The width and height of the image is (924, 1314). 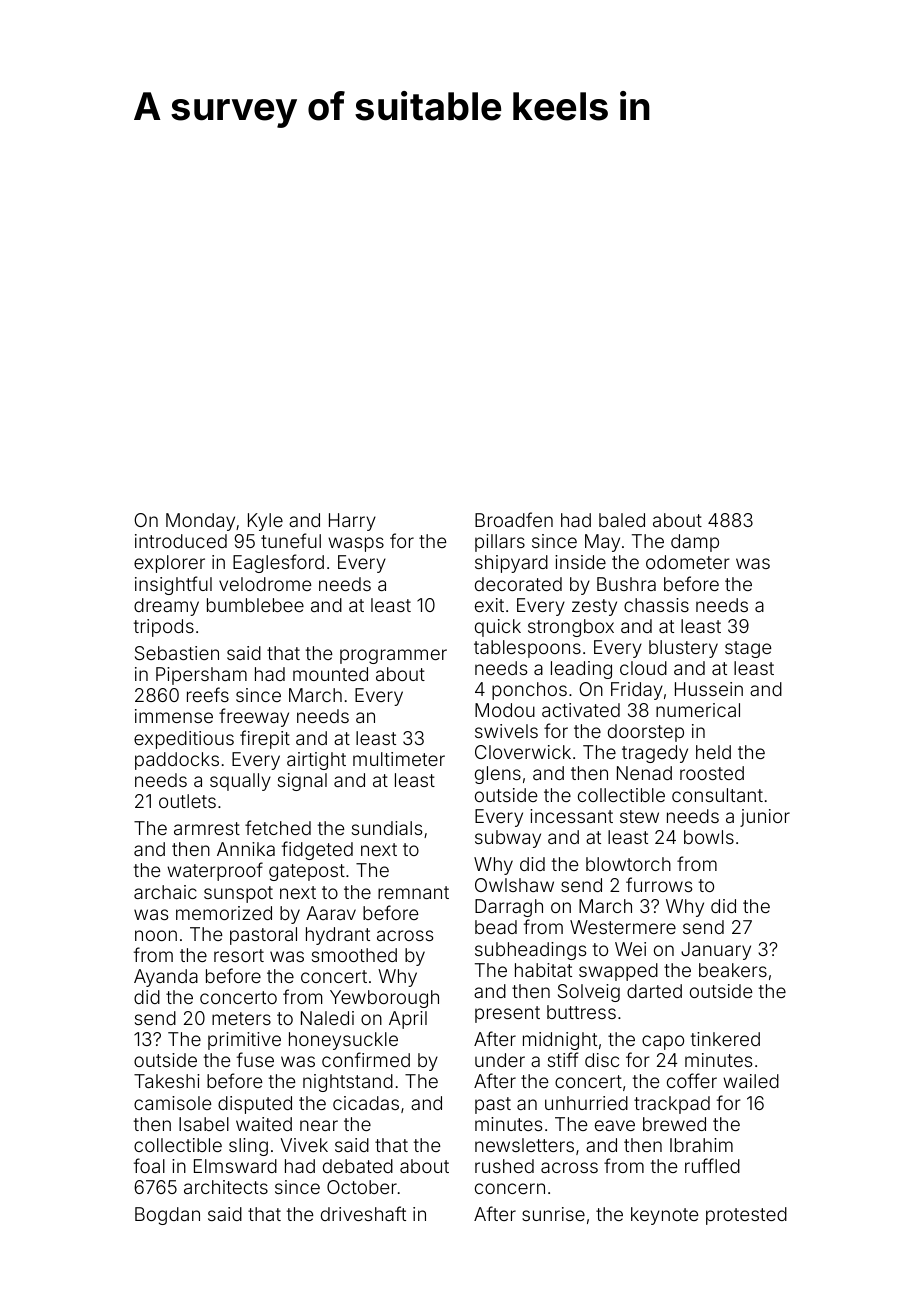 I want to click on Elmsward, so click(x=235, y=1166).
